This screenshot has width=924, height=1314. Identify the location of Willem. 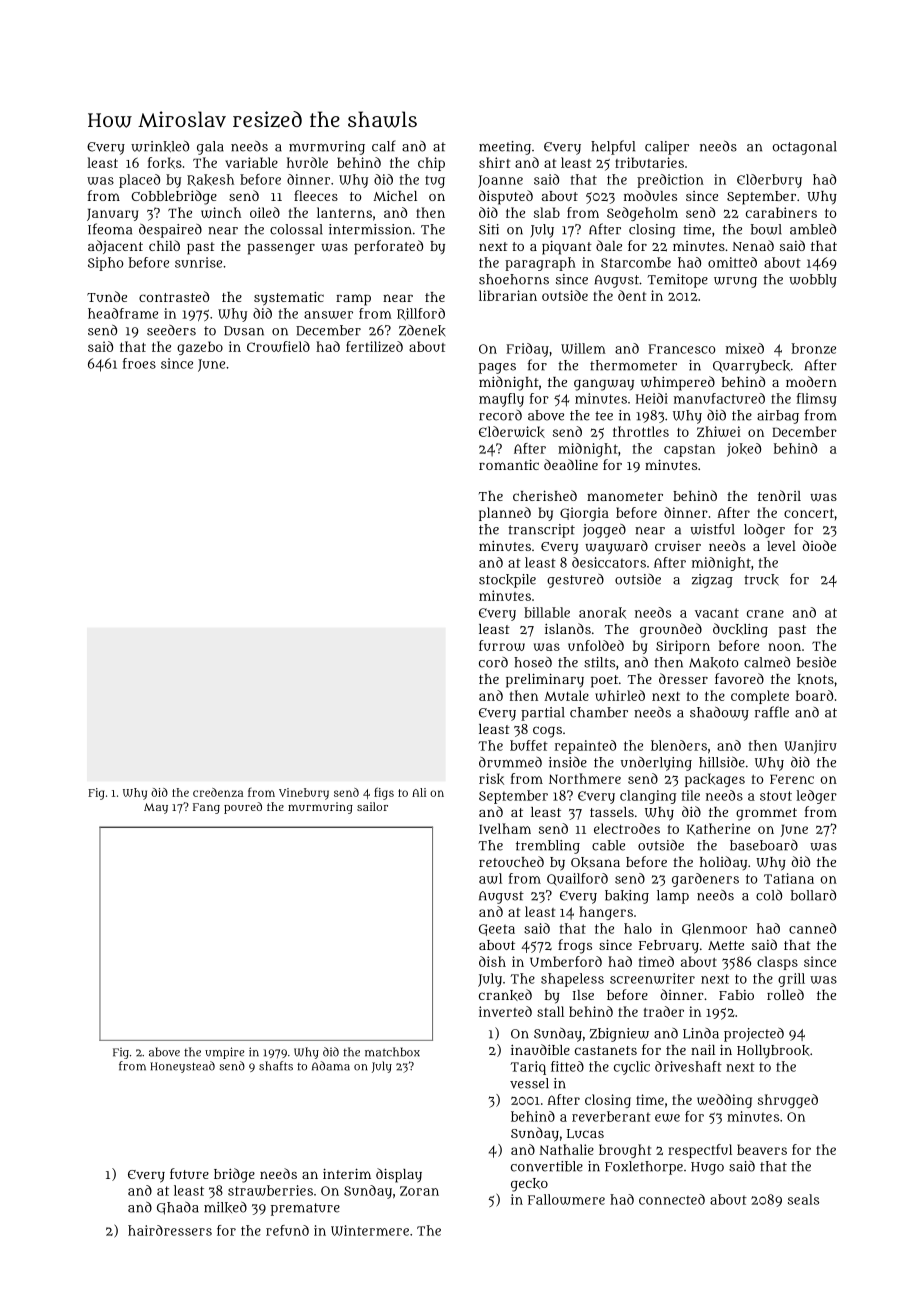
(583, 348).
